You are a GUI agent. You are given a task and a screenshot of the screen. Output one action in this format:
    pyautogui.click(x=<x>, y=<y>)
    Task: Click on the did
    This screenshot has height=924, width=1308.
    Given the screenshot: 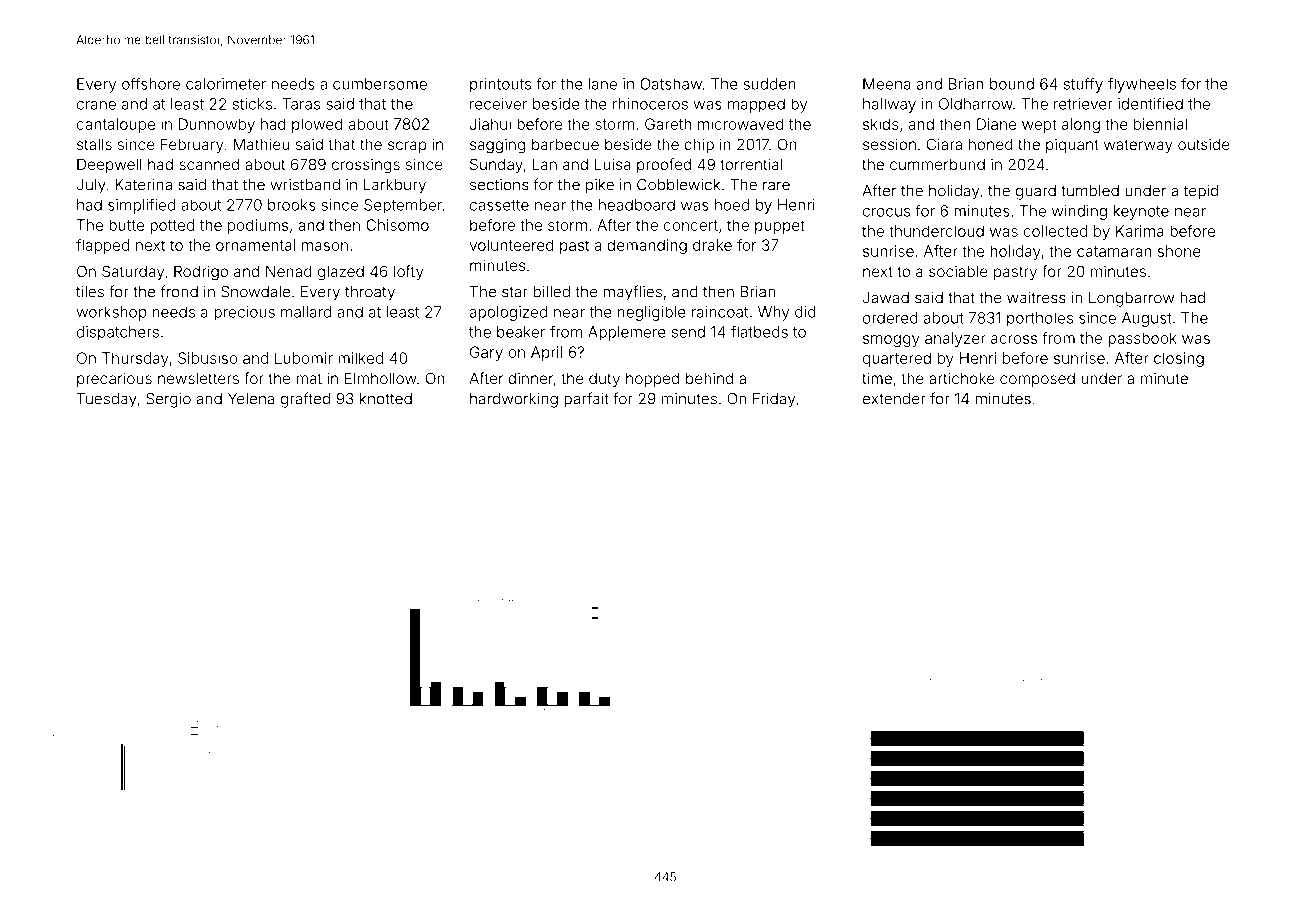 What is the action you would take?
    pyautogui.click(x=805, y=312)
